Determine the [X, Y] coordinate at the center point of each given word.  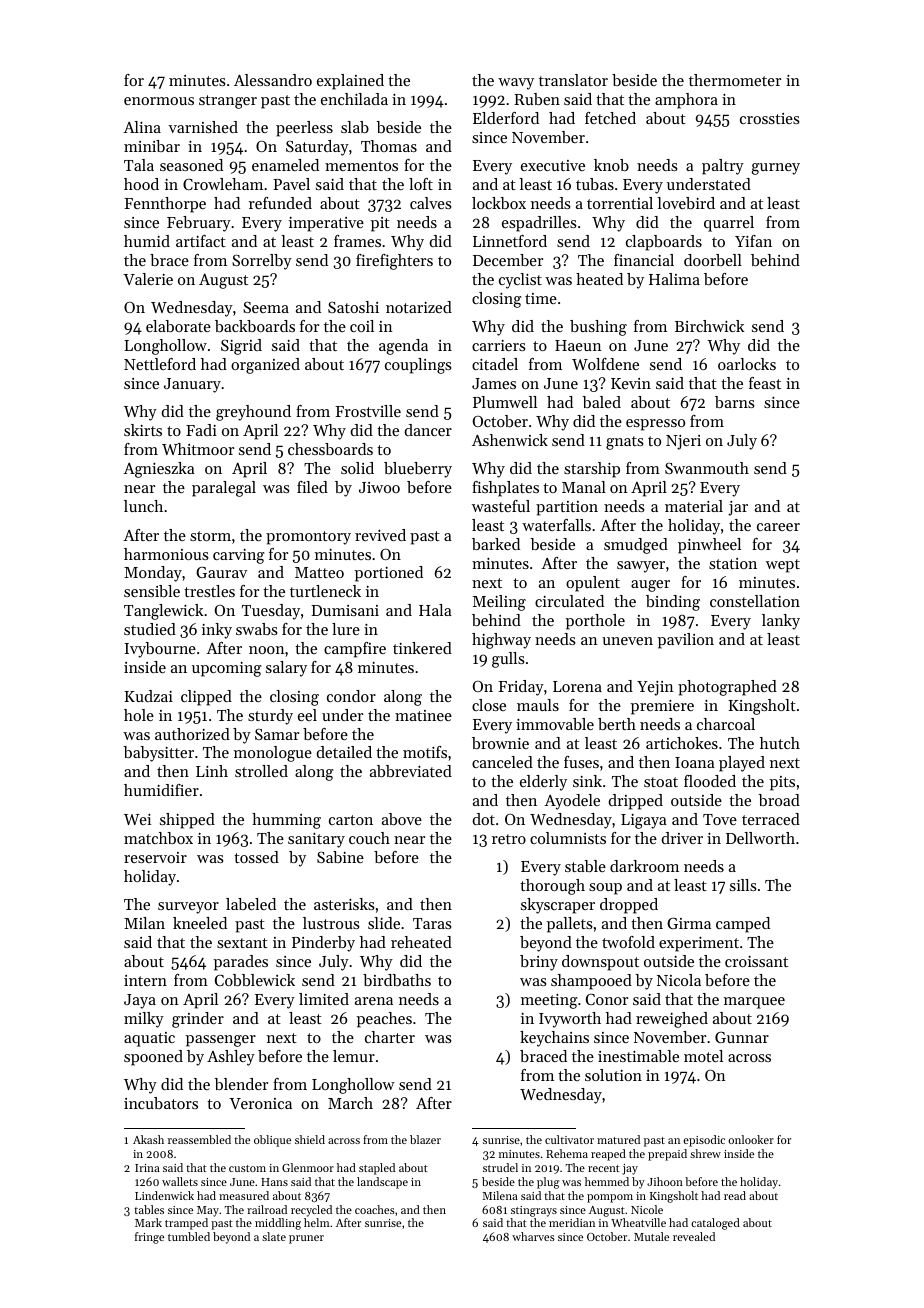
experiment [699, 944]
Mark [148, 1222]
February [199, 224]
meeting [549, 1001]
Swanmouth [707, 468]
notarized [419, 307]
